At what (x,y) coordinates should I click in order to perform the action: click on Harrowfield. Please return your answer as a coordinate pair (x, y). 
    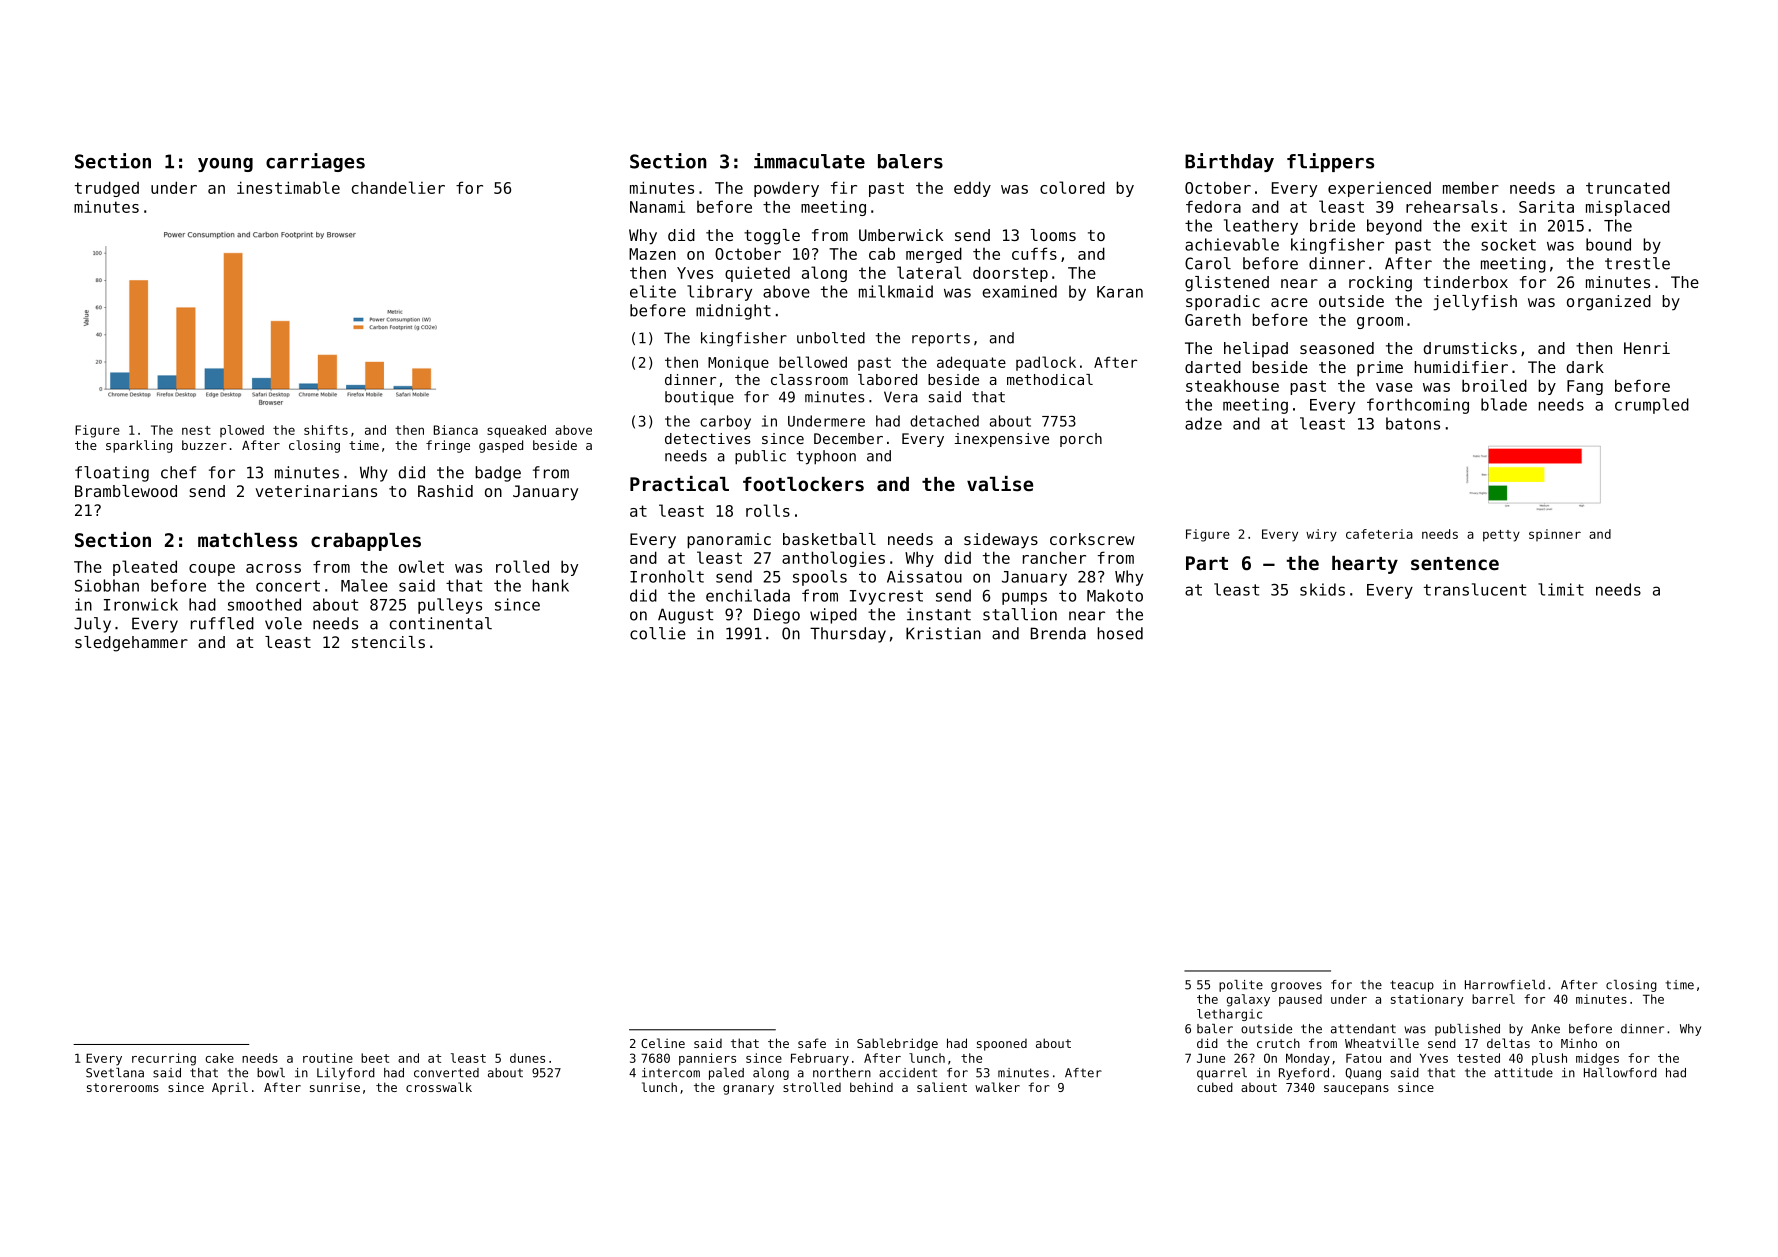
    Looking at the image, I should click on (1505, 985).
